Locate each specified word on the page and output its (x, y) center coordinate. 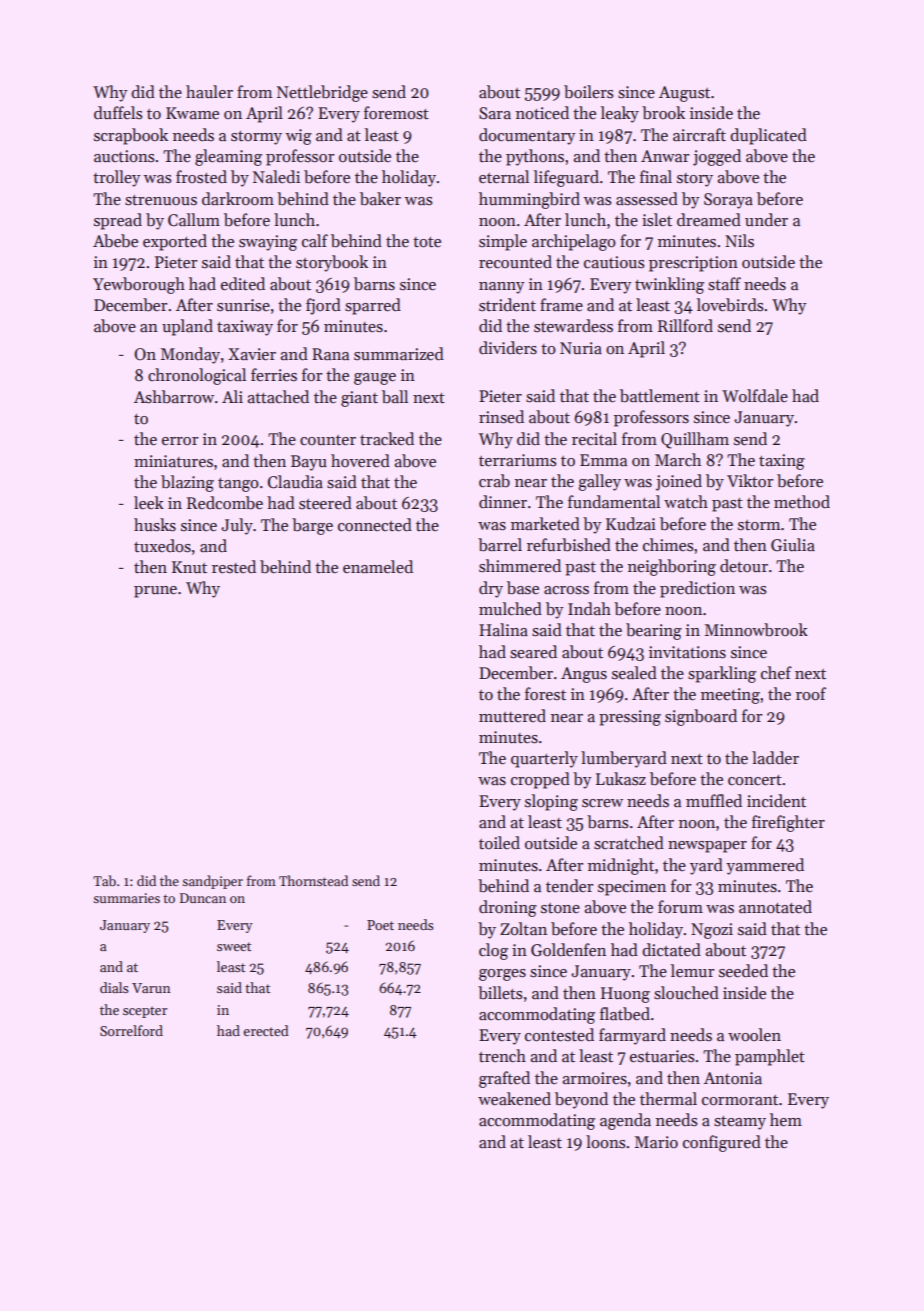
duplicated (768, 136)
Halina (503, 630)
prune (155, 592)
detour (744, 566)
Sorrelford (131, 1030)
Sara (495, 113)
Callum (194, 220)
